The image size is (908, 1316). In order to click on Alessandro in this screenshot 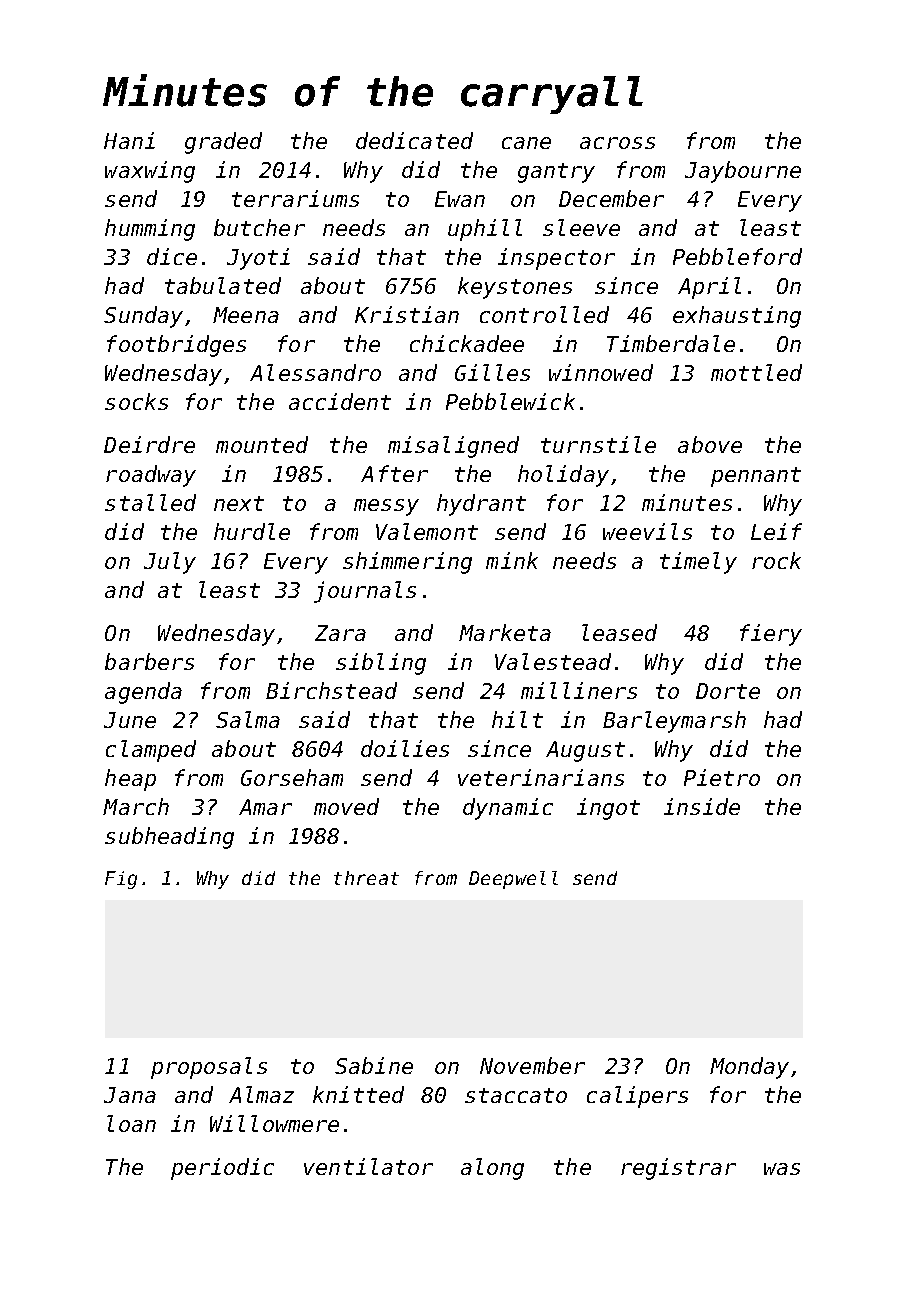, I will do `click(315, 372)`.
